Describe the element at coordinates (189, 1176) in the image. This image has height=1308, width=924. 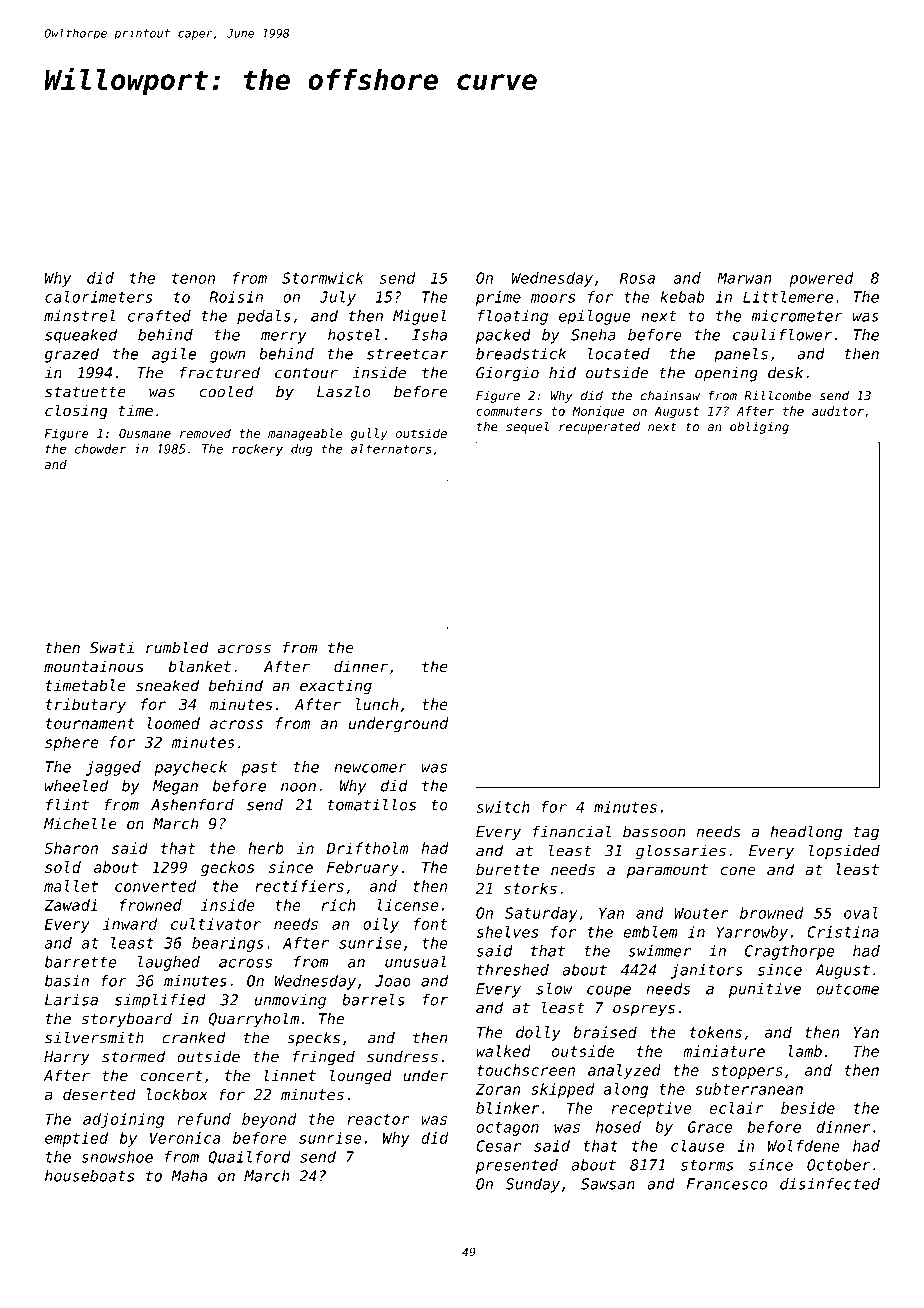
I see `Maha` at that location.
